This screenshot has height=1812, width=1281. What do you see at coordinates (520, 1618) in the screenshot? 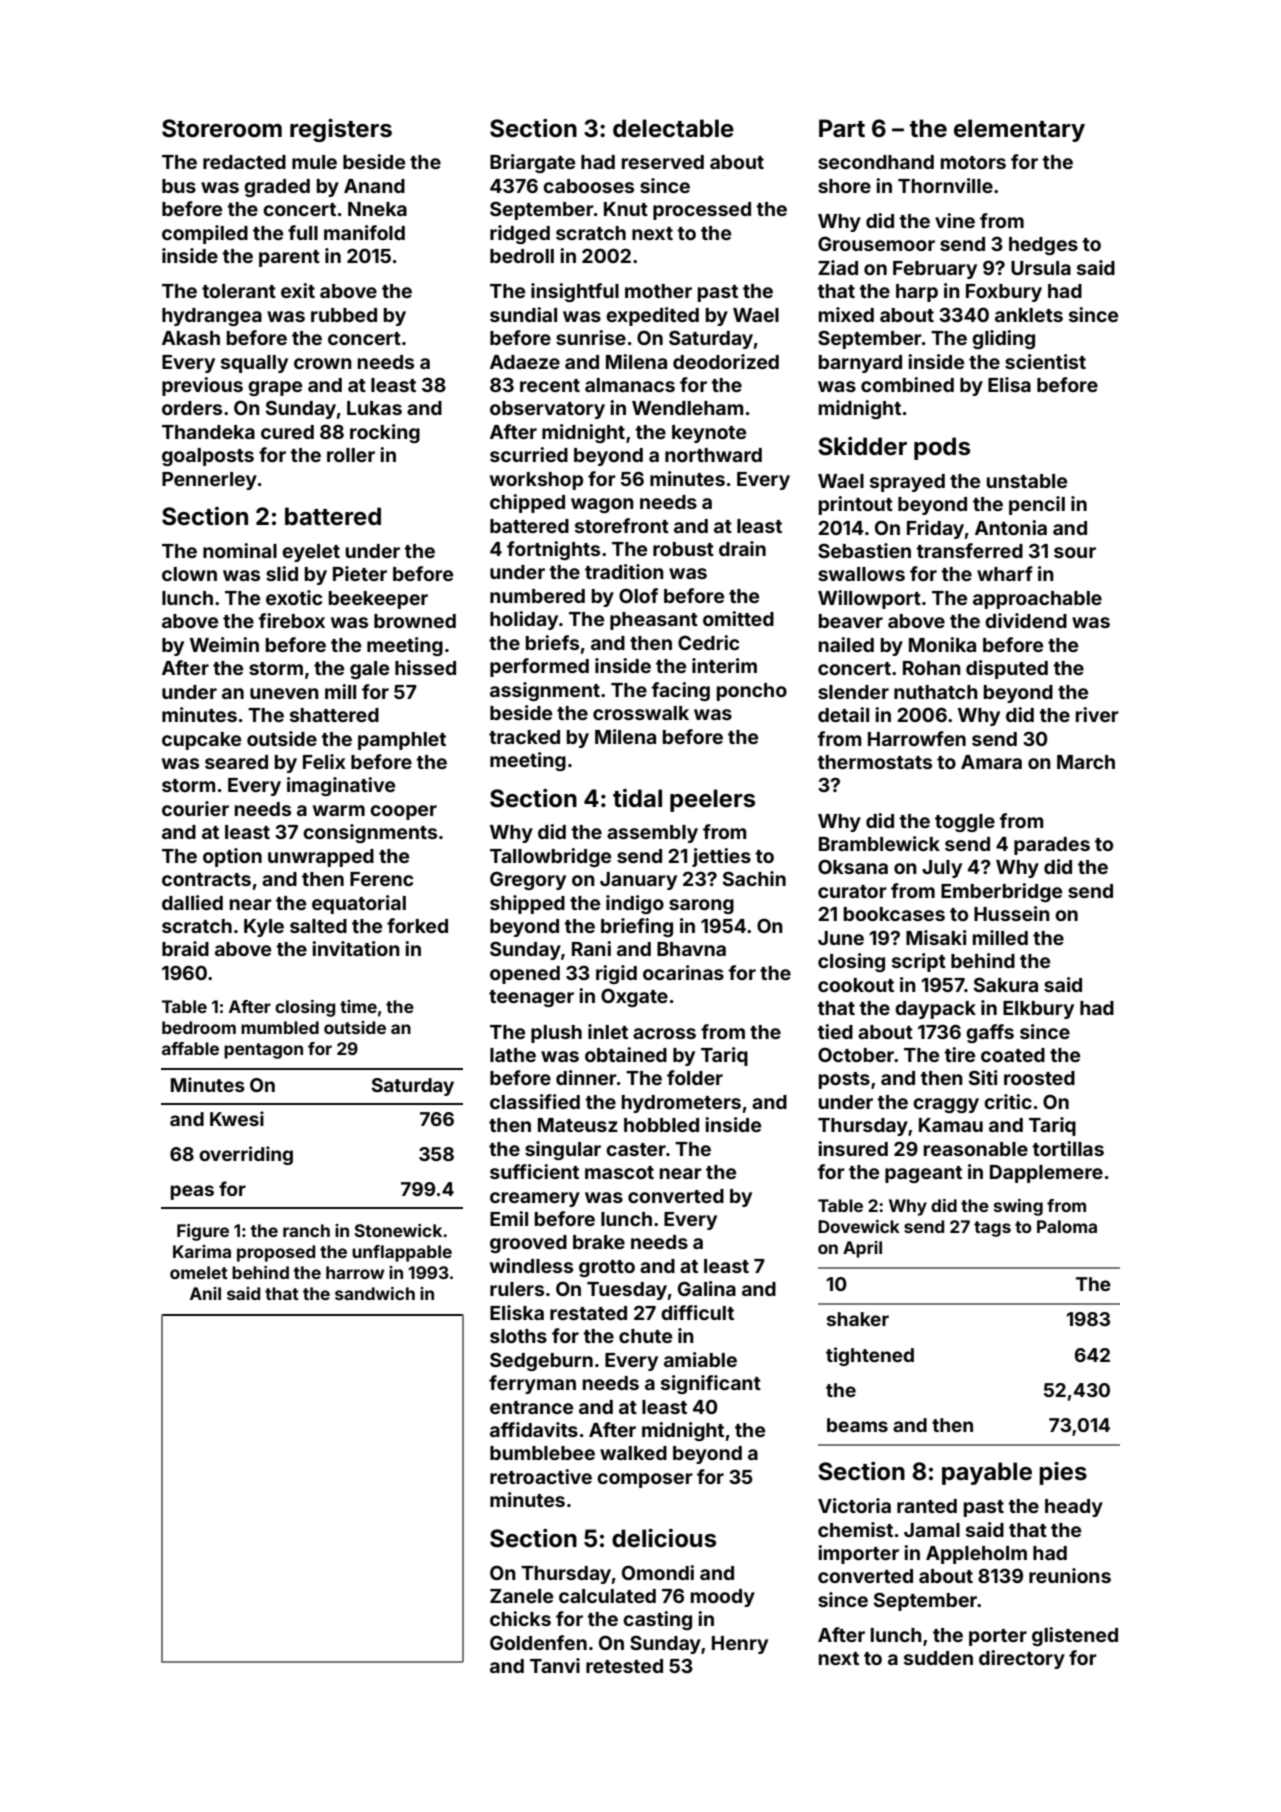
I see `chicks` at bounding box center [520, 1618].
